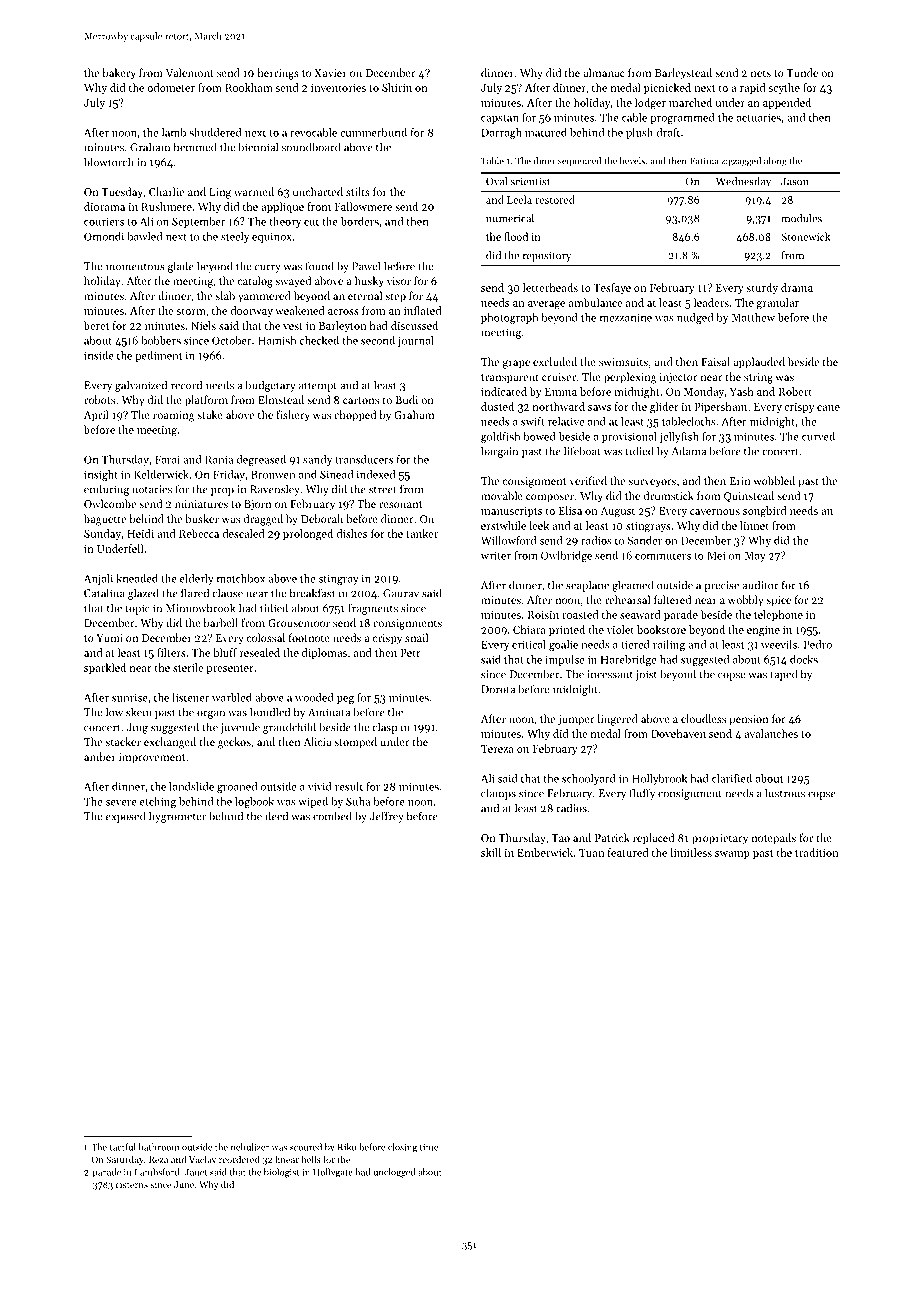 The image size is (924, 1308). What do you see at coordinates (139, 712) in the document?
I see `skein` at bounding box center [139, 712].
